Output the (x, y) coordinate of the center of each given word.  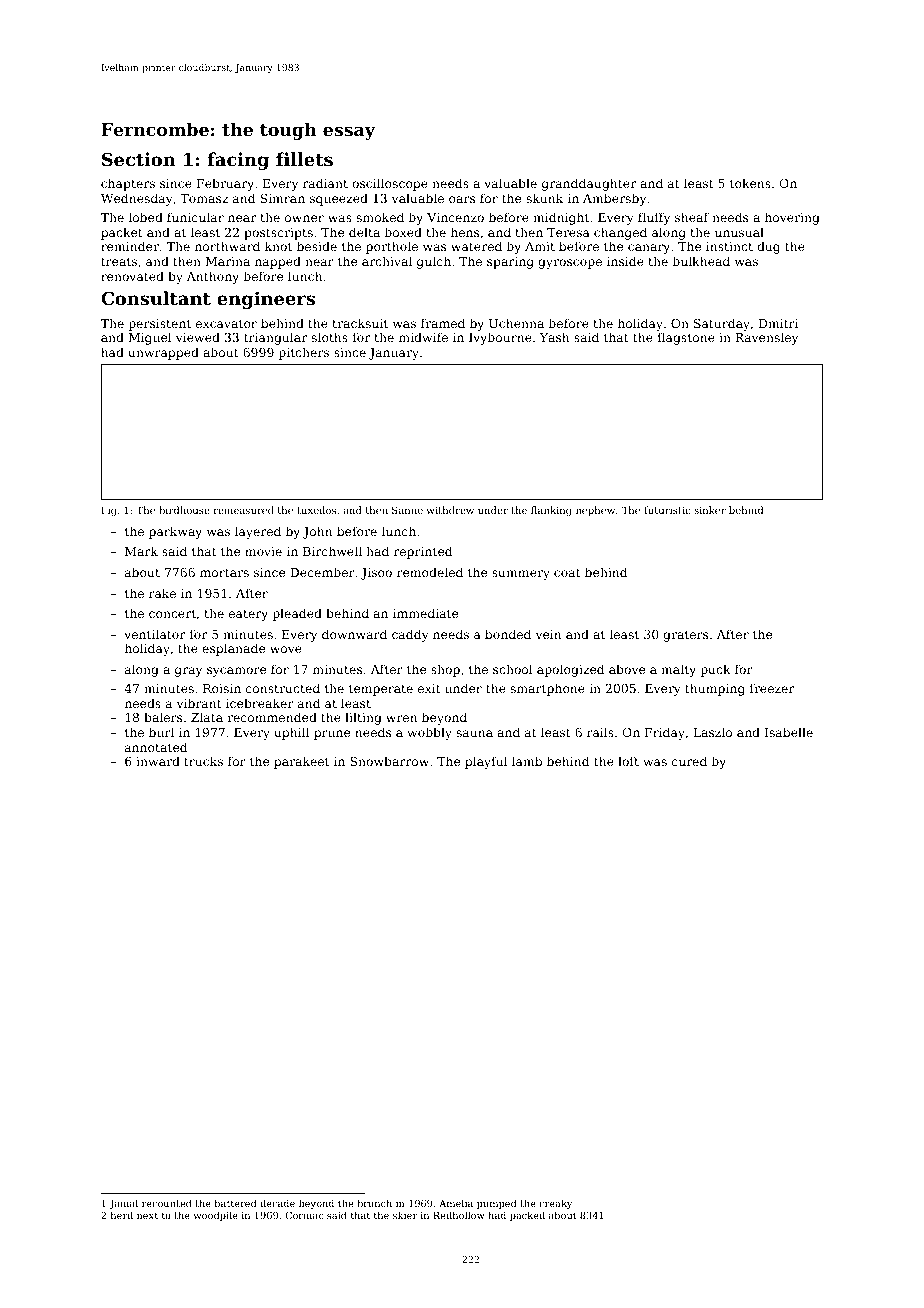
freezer (772, 688)
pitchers (304, 353)
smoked (380, 217)
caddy (410, 635)
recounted (167, 1203)
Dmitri (778, 323)
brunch (374, 1203)
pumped (497, 1204)
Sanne (407, 510)
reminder (130, 246)
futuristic (667, 510)
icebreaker (260, 703)
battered (236, 1203)
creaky (555, 1204)
